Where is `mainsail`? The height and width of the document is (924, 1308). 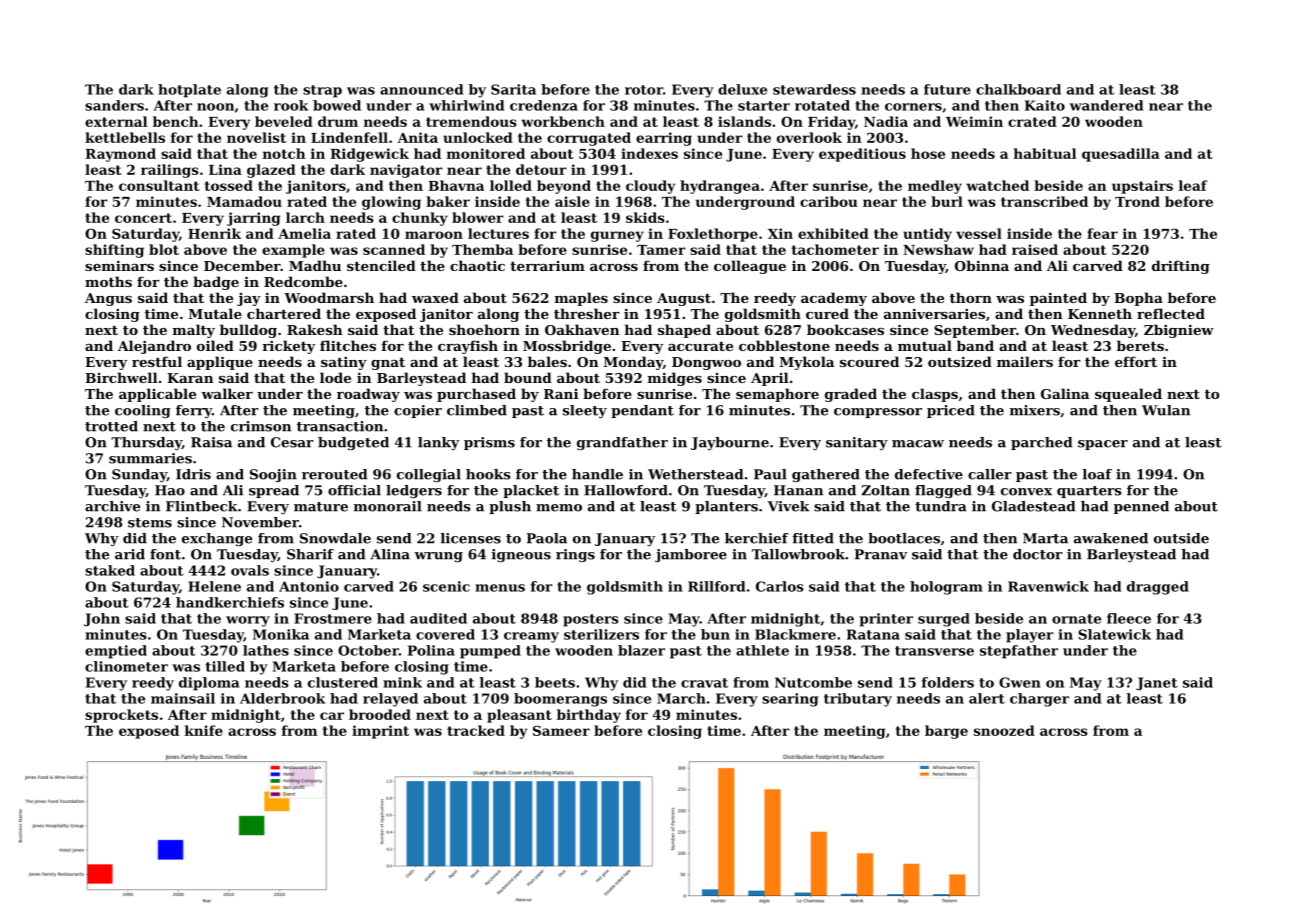 mainsail is located at coordinates (183, 698).
